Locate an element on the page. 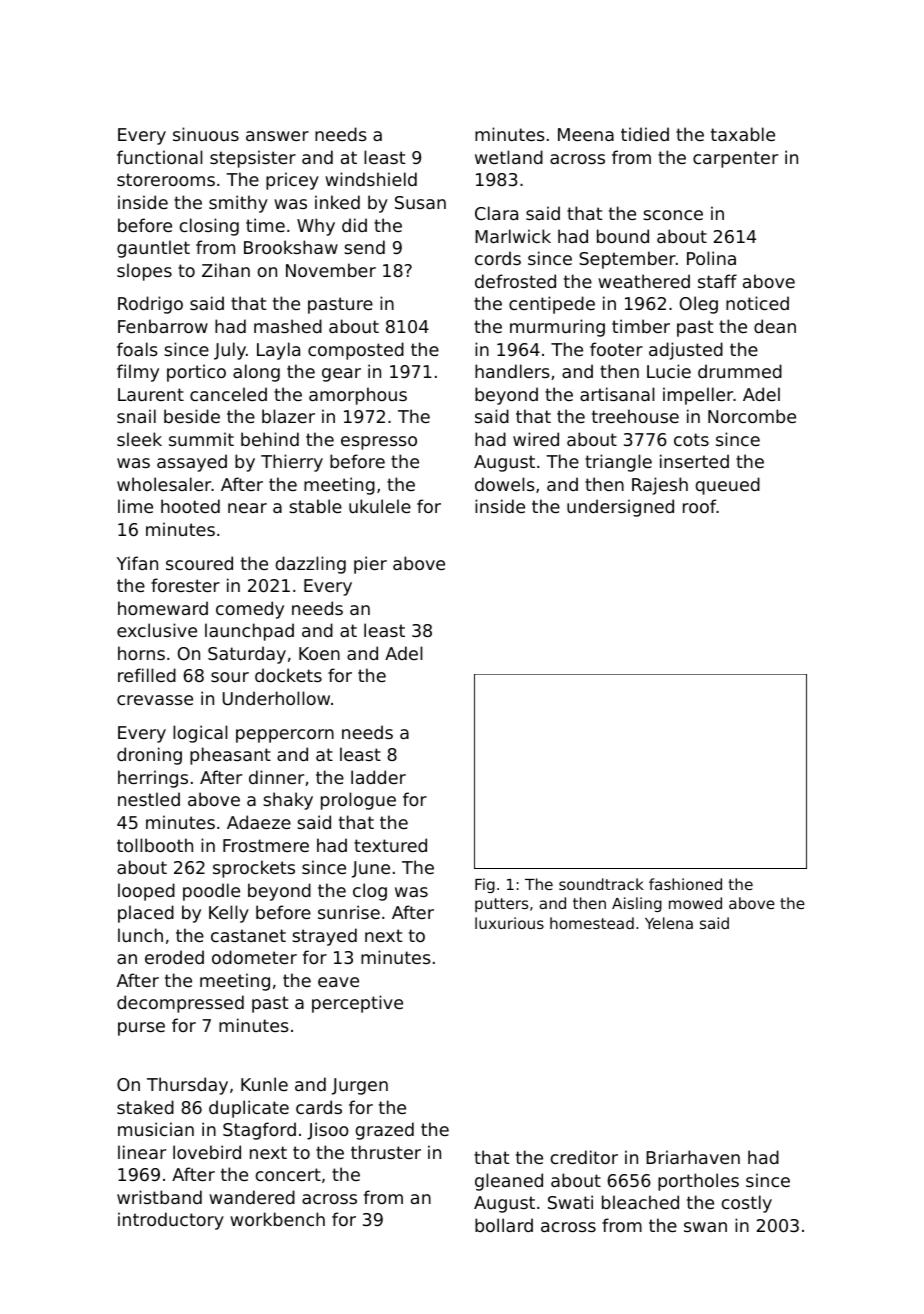  Zihan is located at coordinates (226, 270).
